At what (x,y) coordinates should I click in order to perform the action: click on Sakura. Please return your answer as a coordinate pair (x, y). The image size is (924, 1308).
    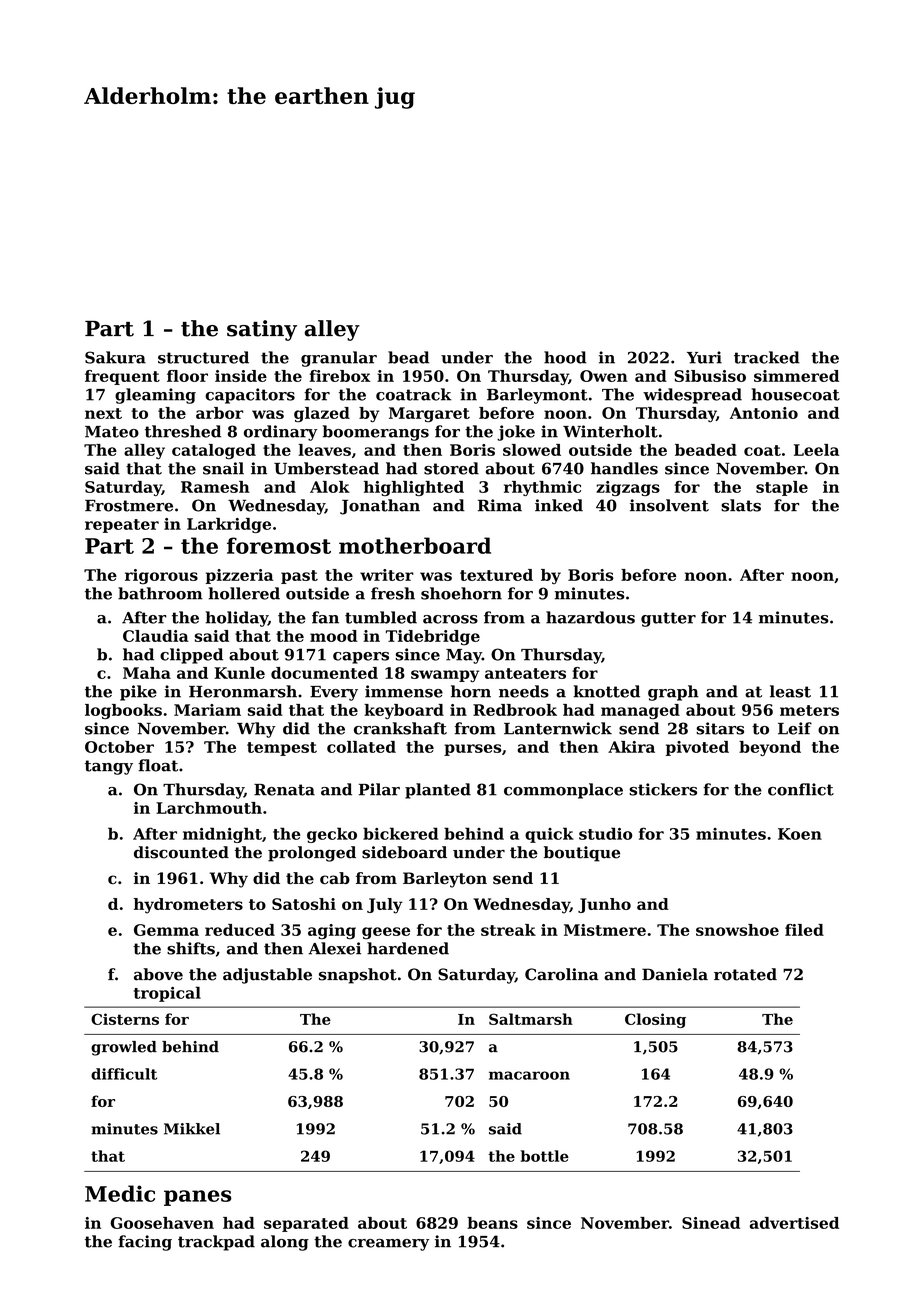
    Looking at the image, I should click on (115, 357).
